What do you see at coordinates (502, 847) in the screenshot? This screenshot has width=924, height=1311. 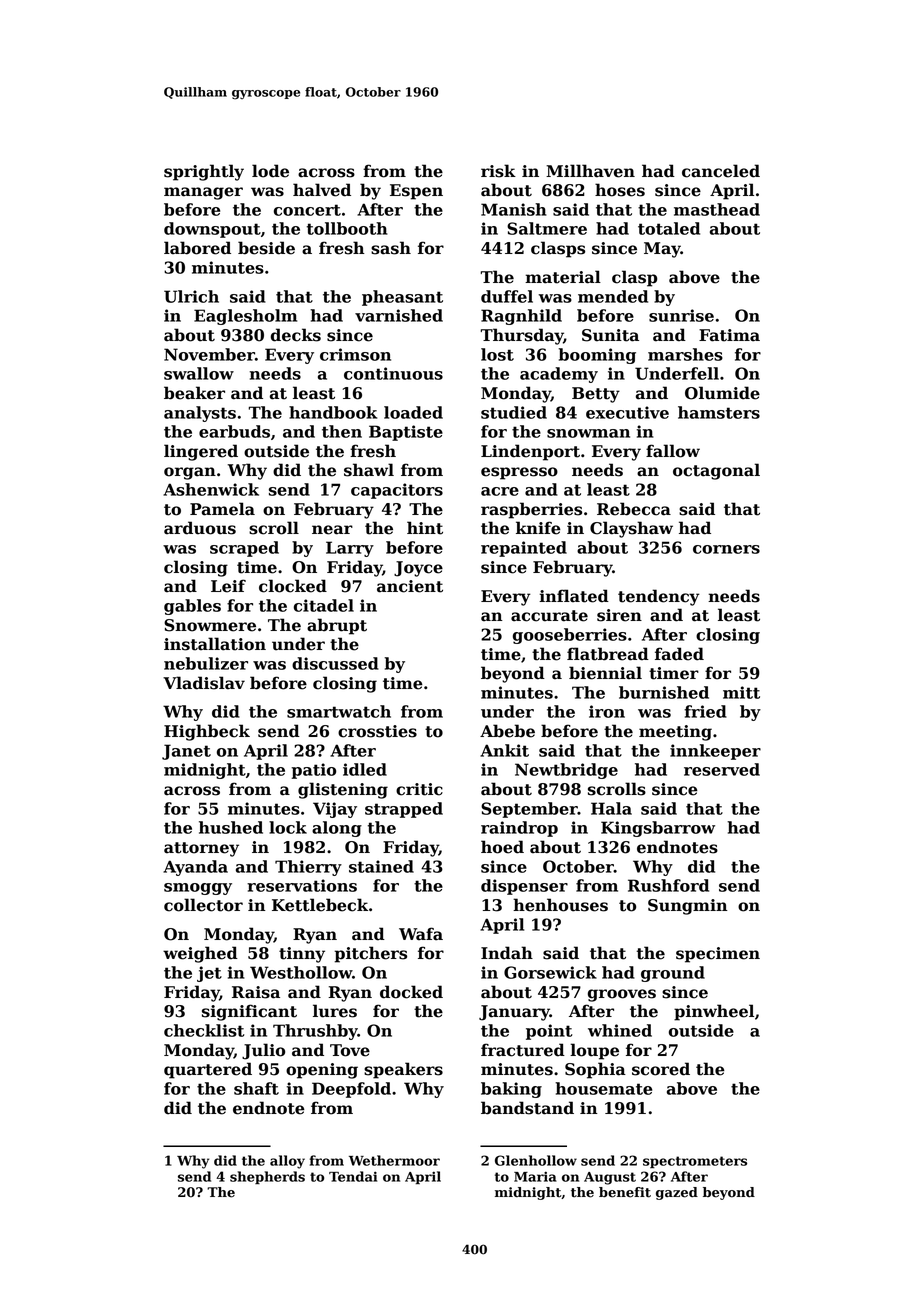 I see `hoed` at bounding box center [502, 847].
